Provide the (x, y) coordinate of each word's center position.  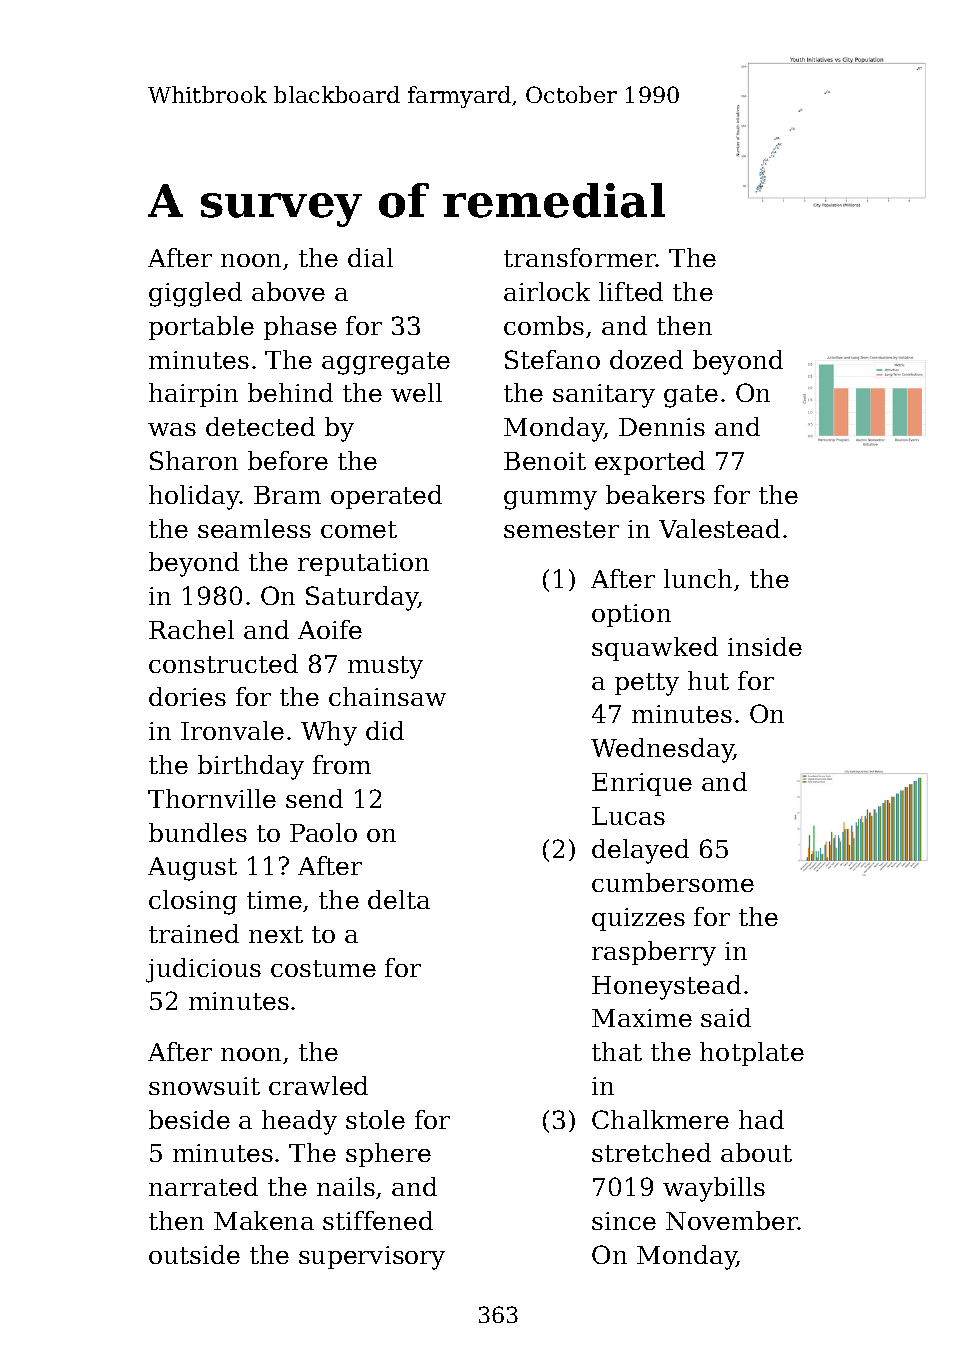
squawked (655, 649)
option (631, 615)
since (624, 1221)
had (761, 1119)
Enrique (642, 784)
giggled (195, 294)
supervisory (372, 1258)
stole (375, 1119)
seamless (254, 528)
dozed (646, 359)
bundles (198, 832)
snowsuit (204, 1086)
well (416, 392)
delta (399, 899)
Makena (264, 1220)
